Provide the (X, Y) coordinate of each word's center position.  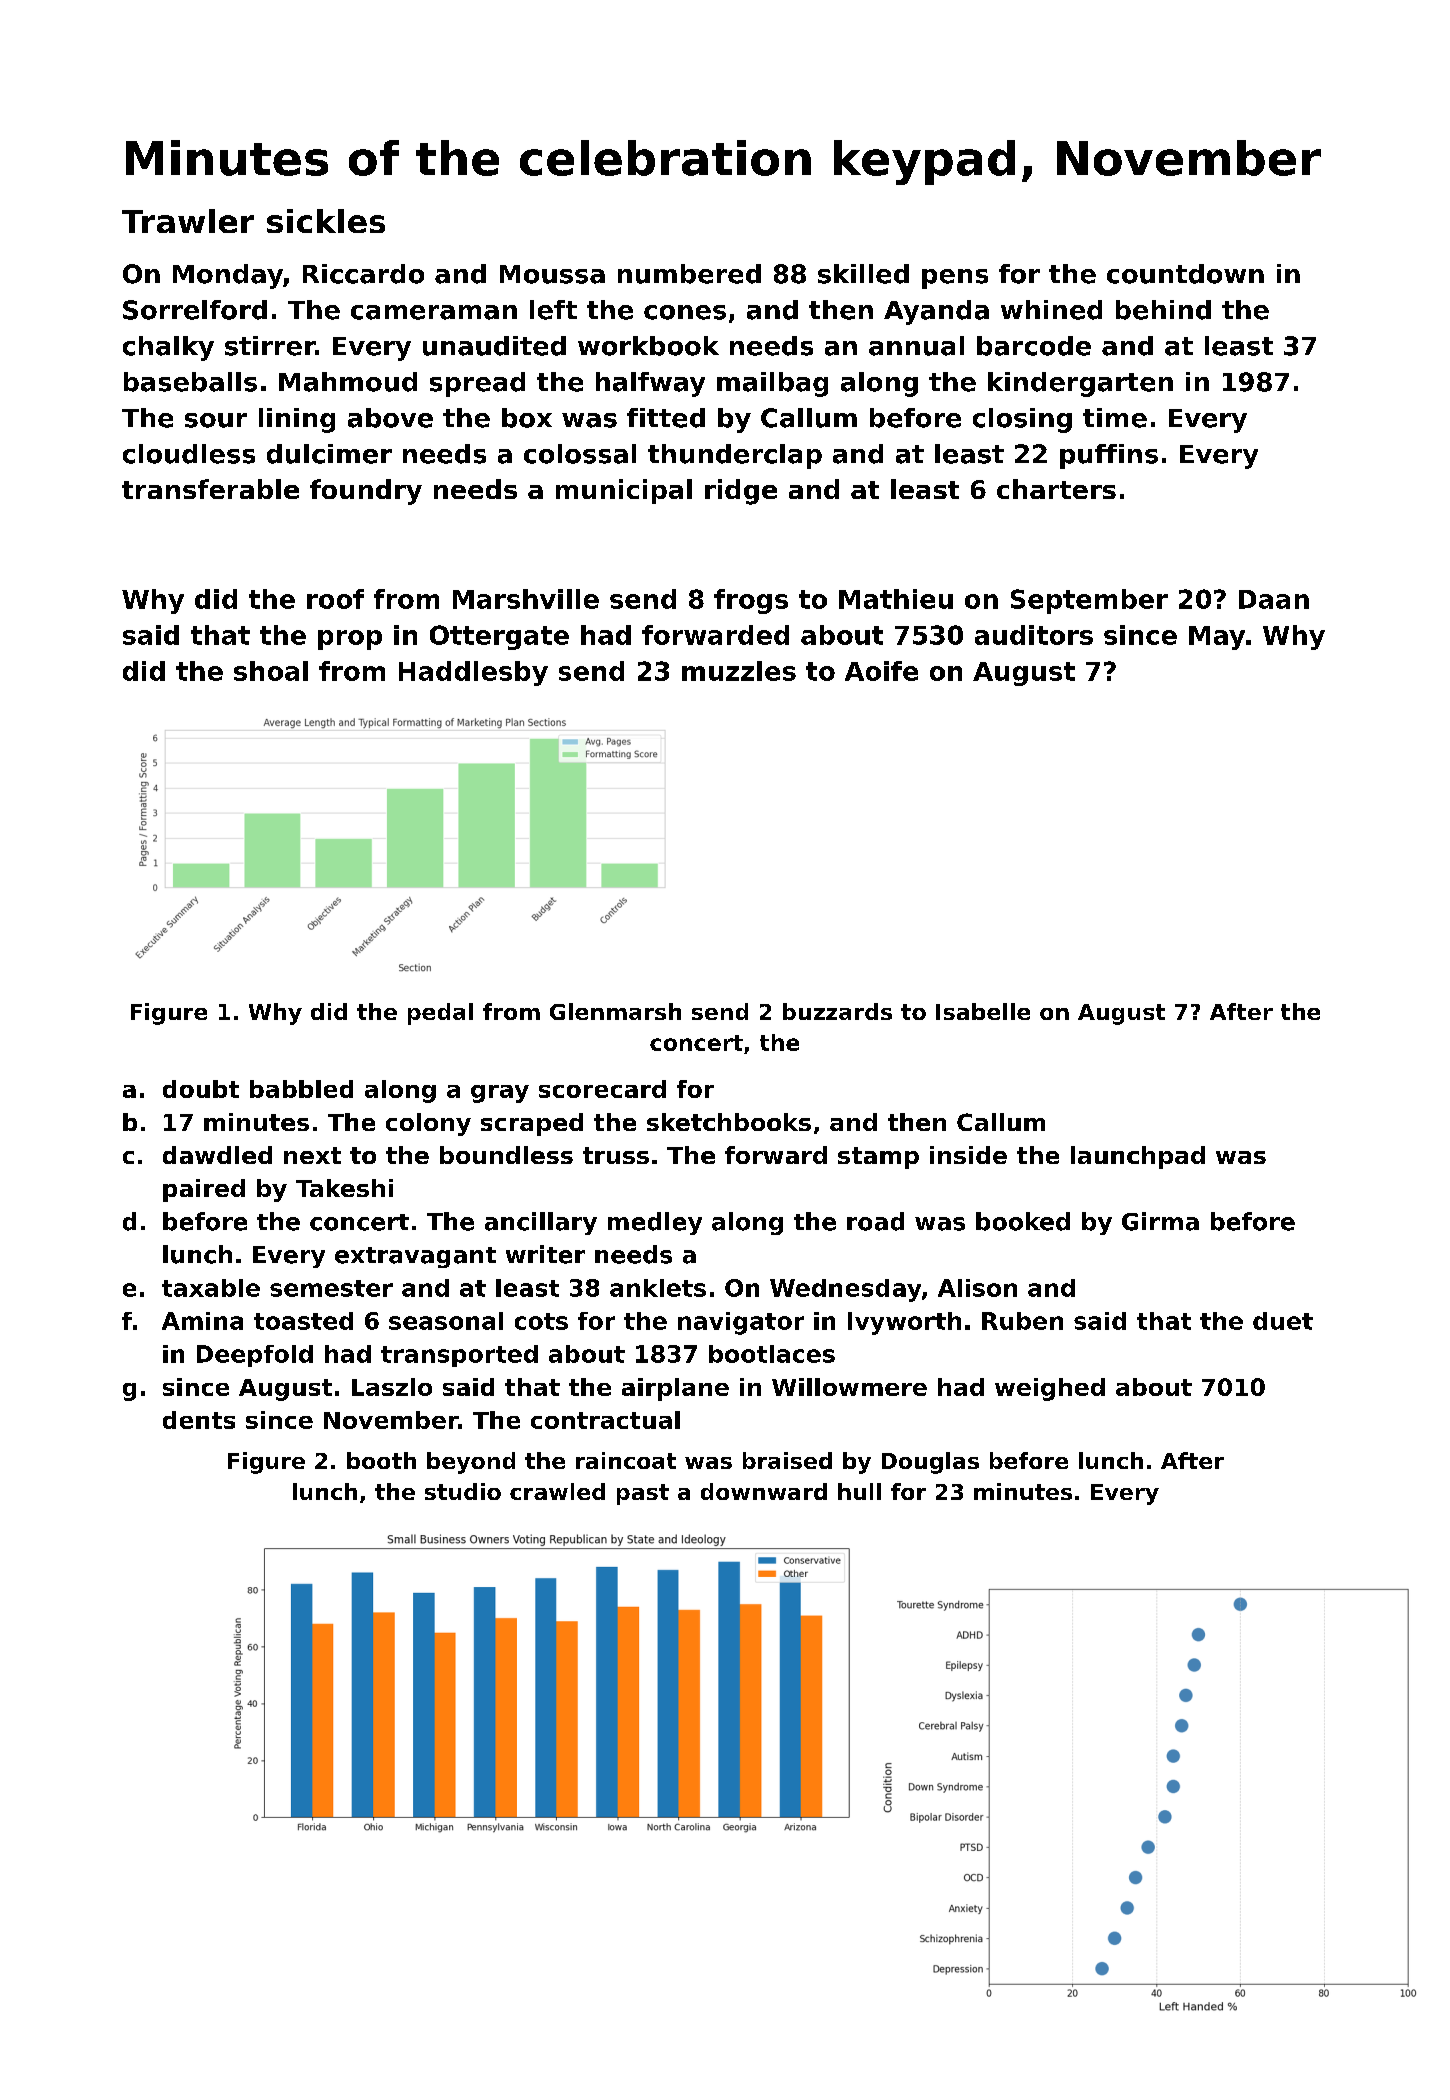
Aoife (881, 671)
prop (350, 640)
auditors (1034, 635)
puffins (1109, 456)
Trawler (188, 221)
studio (463, 1491)
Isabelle (983, 1011)
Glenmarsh (615, 1011)
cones (685, 312)
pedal (440, 1014)
